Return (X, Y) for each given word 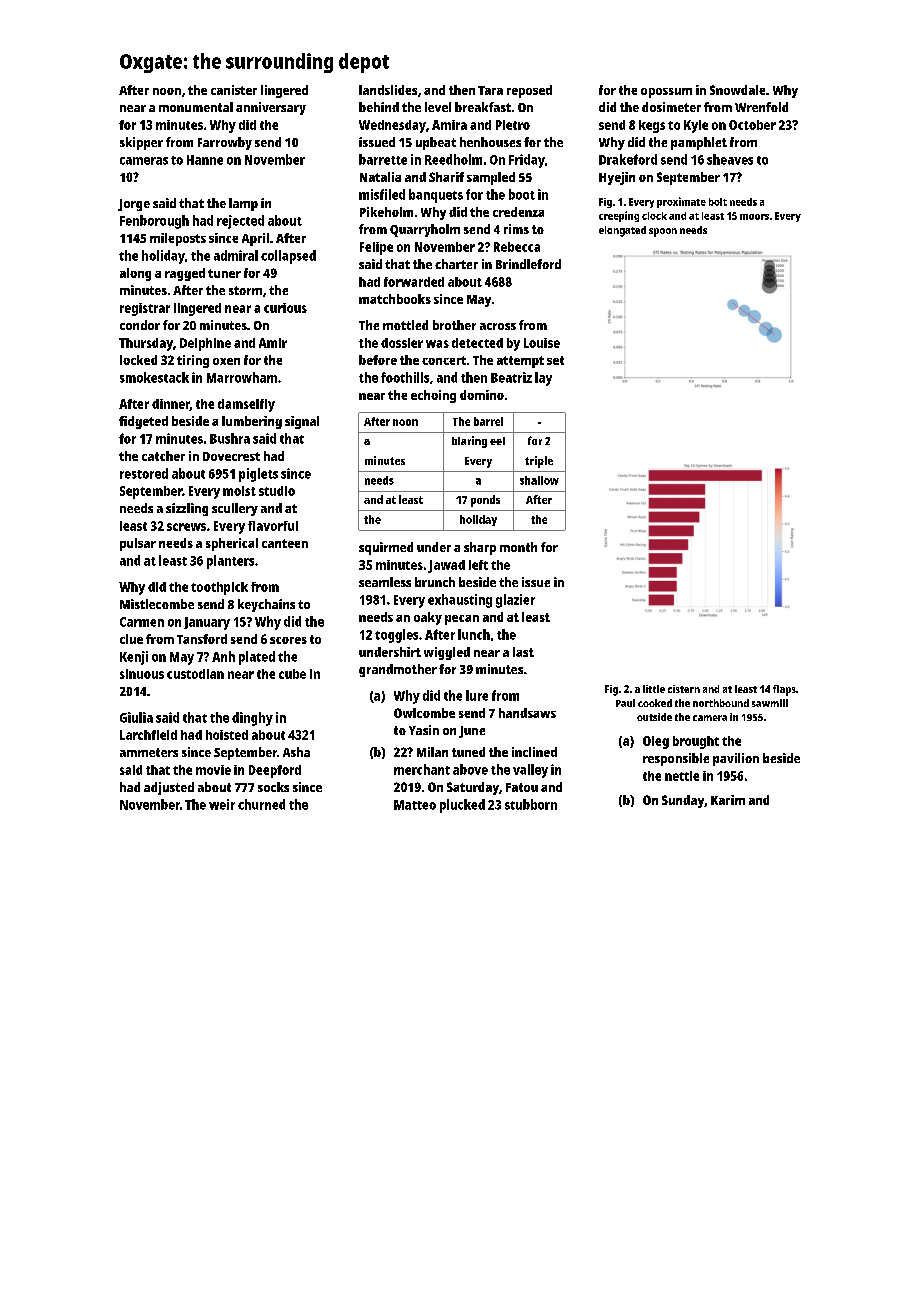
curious (285, 308)
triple (539, 462)
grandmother (398, 670)
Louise (542, 343)
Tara (490, 90)
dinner (171, 405)
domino (482, 395)
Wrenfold (761, 107)
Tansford (202, 639)
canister (234, 90)
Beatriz (511, 377)
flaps (784, 690)
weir (222, 804)
